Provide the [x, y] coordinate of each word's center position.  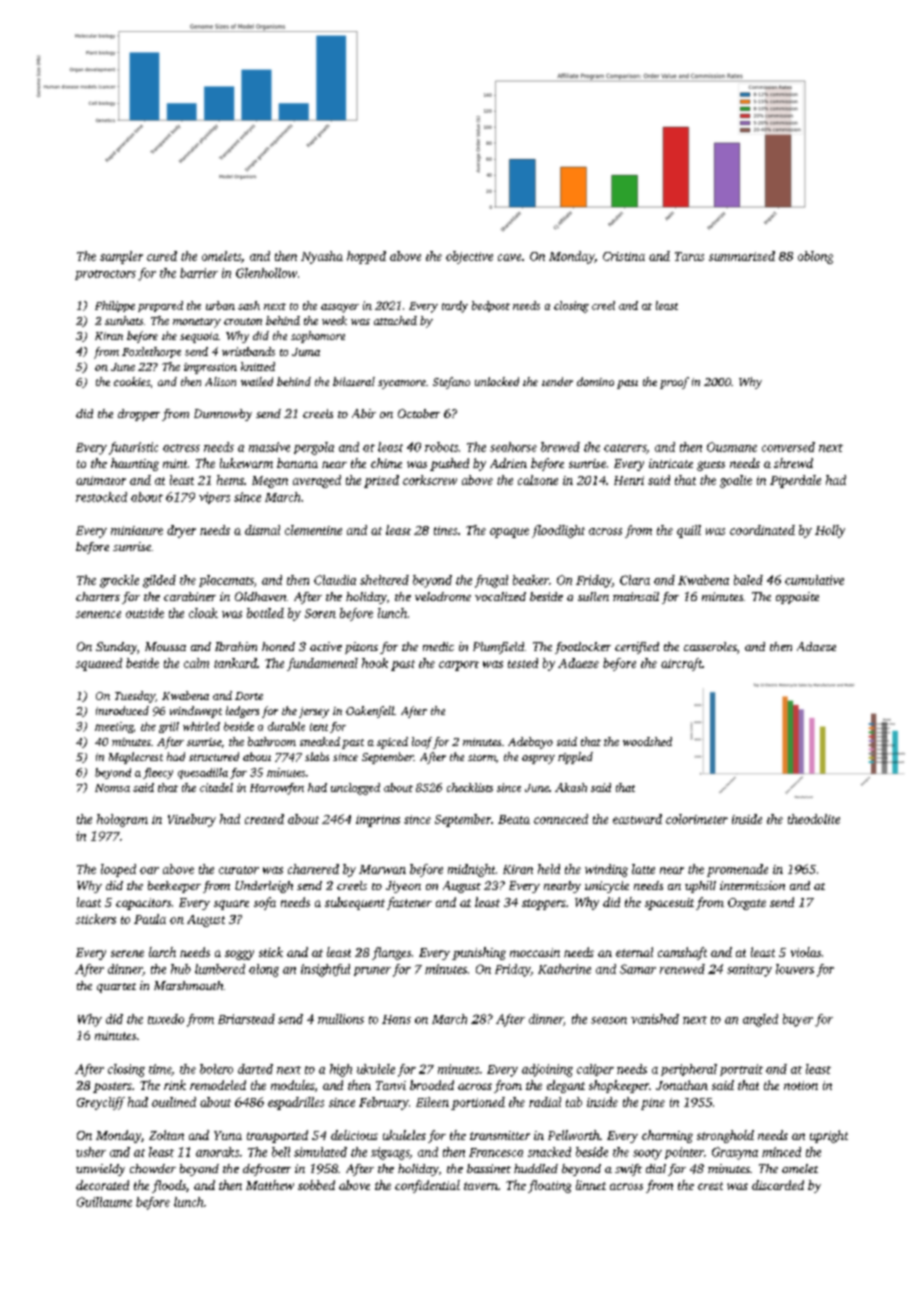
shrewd [793, 463]
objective [469, 257]
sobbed [316, 1185]
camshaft [682, 953]
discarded [778, 1185]
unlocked [497, 381]
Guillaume [104, 1202]
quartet [116, 988]
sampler [121, 257]
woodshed [647, 741]
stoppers [544, 904]
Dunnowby [223, 415]
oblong [815, 257]
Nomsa [112, 788]
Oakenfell [370, 712]
